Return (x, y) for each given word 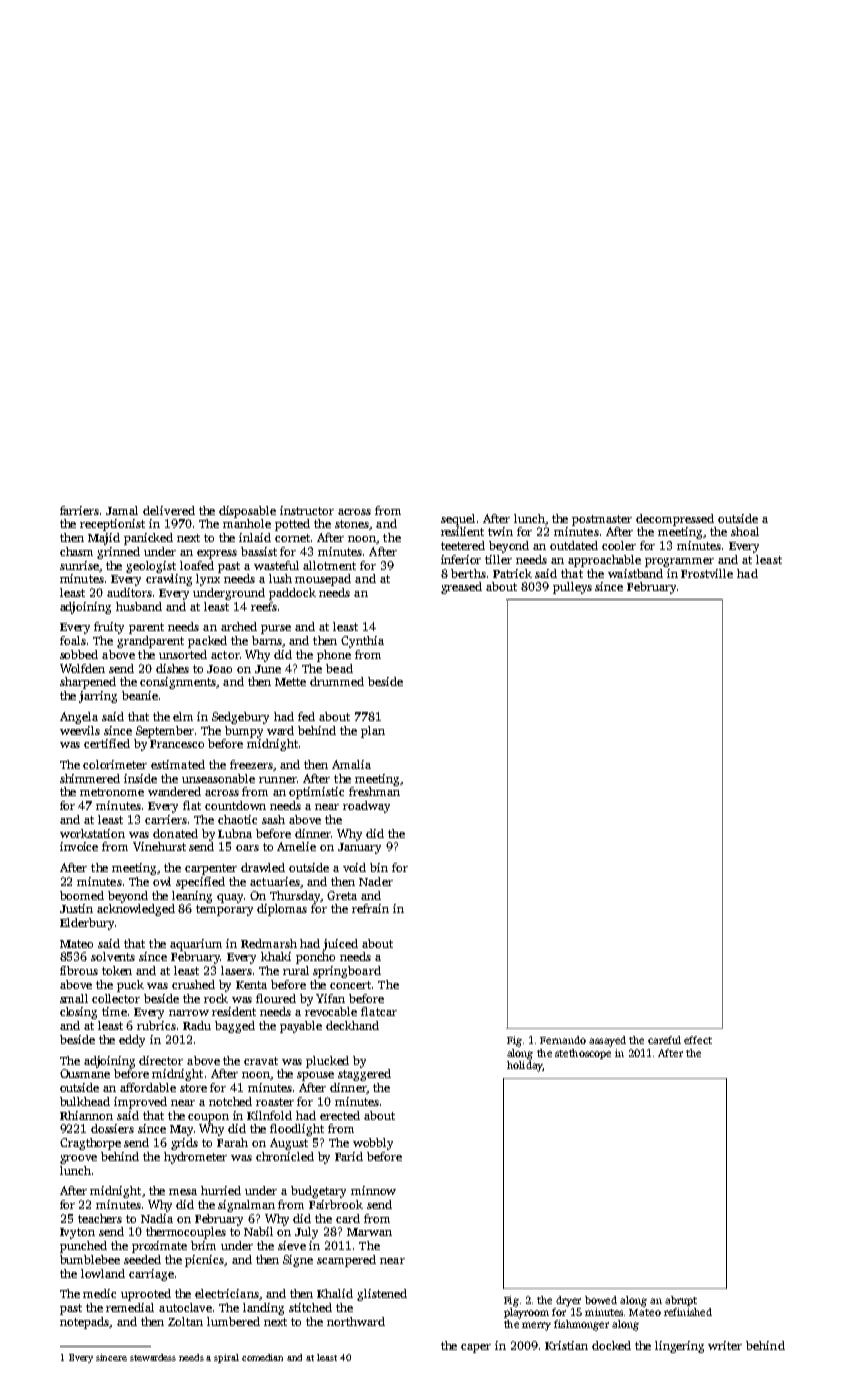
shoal (745, 531)
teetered (463, 545)
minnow (373, 1190)
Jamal (122, 510)
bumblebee (90, 1259)
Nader (376, 881)
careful (664, 1040)
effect (698, 1040)
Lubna (235, 833)
